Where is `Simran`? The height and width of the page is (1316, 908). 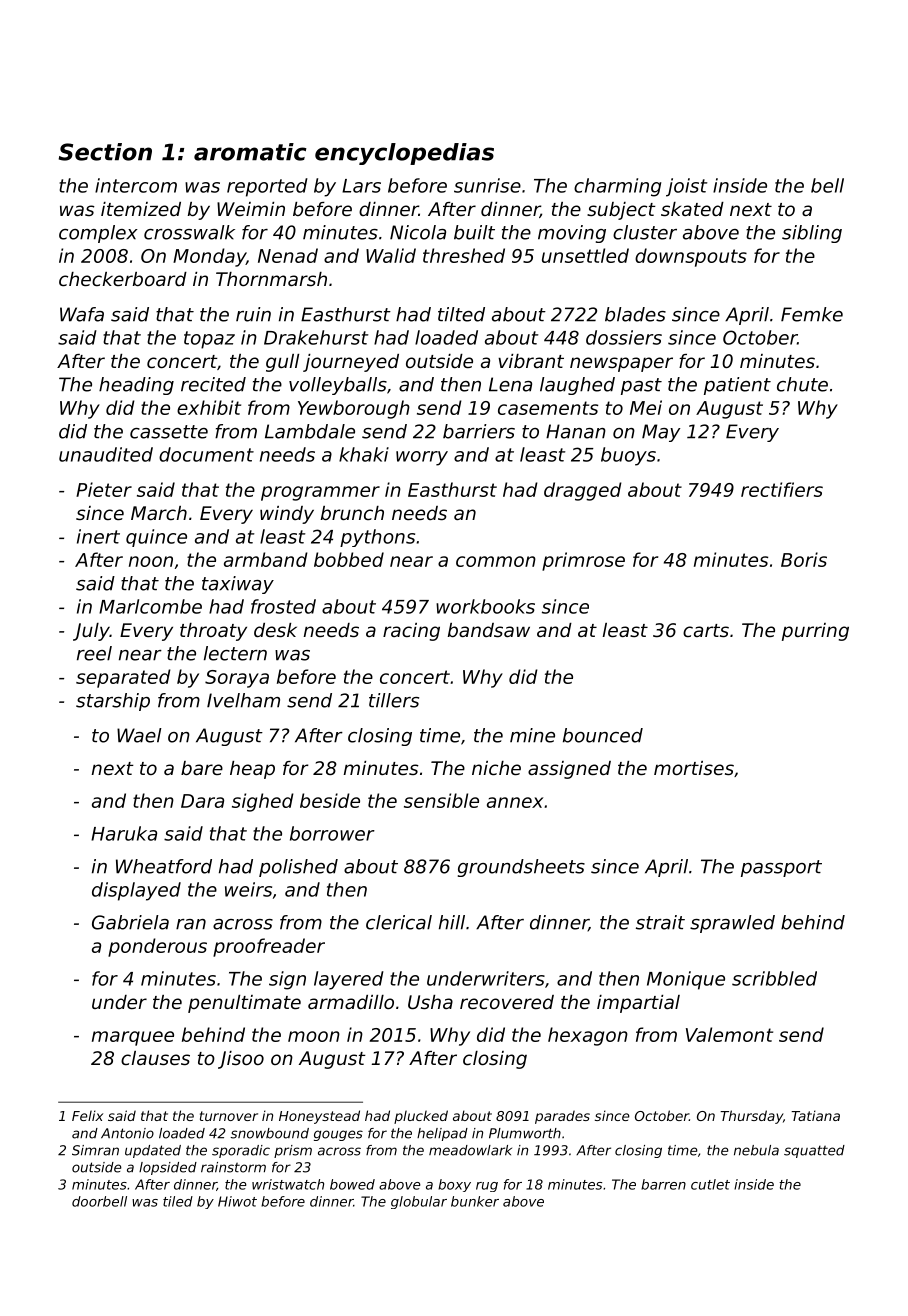
Simran is located at coordinates (95, 1150).
